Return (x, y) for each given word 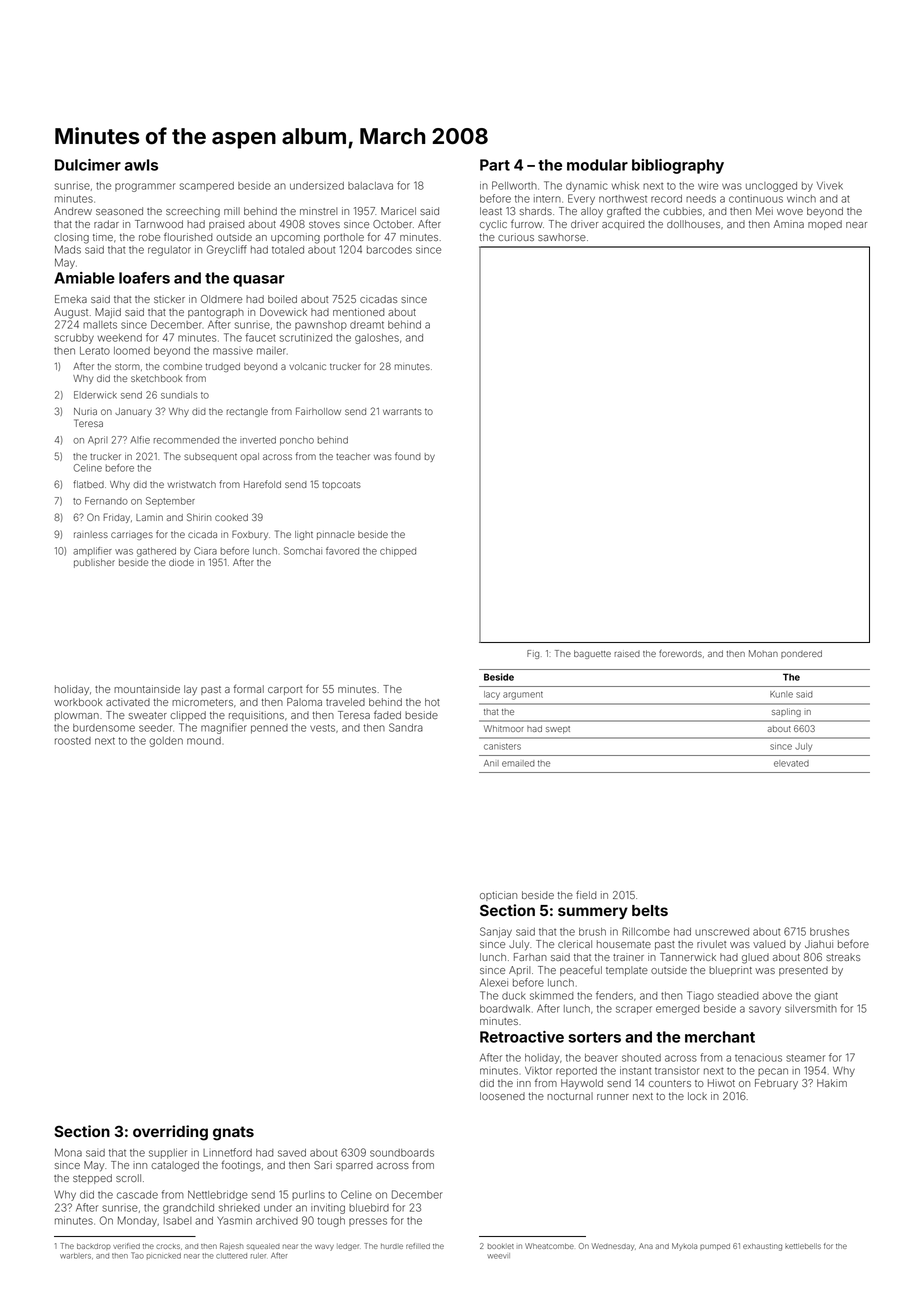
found (408, 456)
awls (141, 165)
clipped (188, 716)
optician (498, 896)
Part (495, 165)
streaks (843, 957)
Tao (137, 1255)
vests (322, 728)
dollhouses (693, 224)
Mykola (684, 1247)
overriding (170, 1133)
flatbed (88, 484)
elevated (791, 763)
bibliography (678, 166)
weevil (498, 1256)
